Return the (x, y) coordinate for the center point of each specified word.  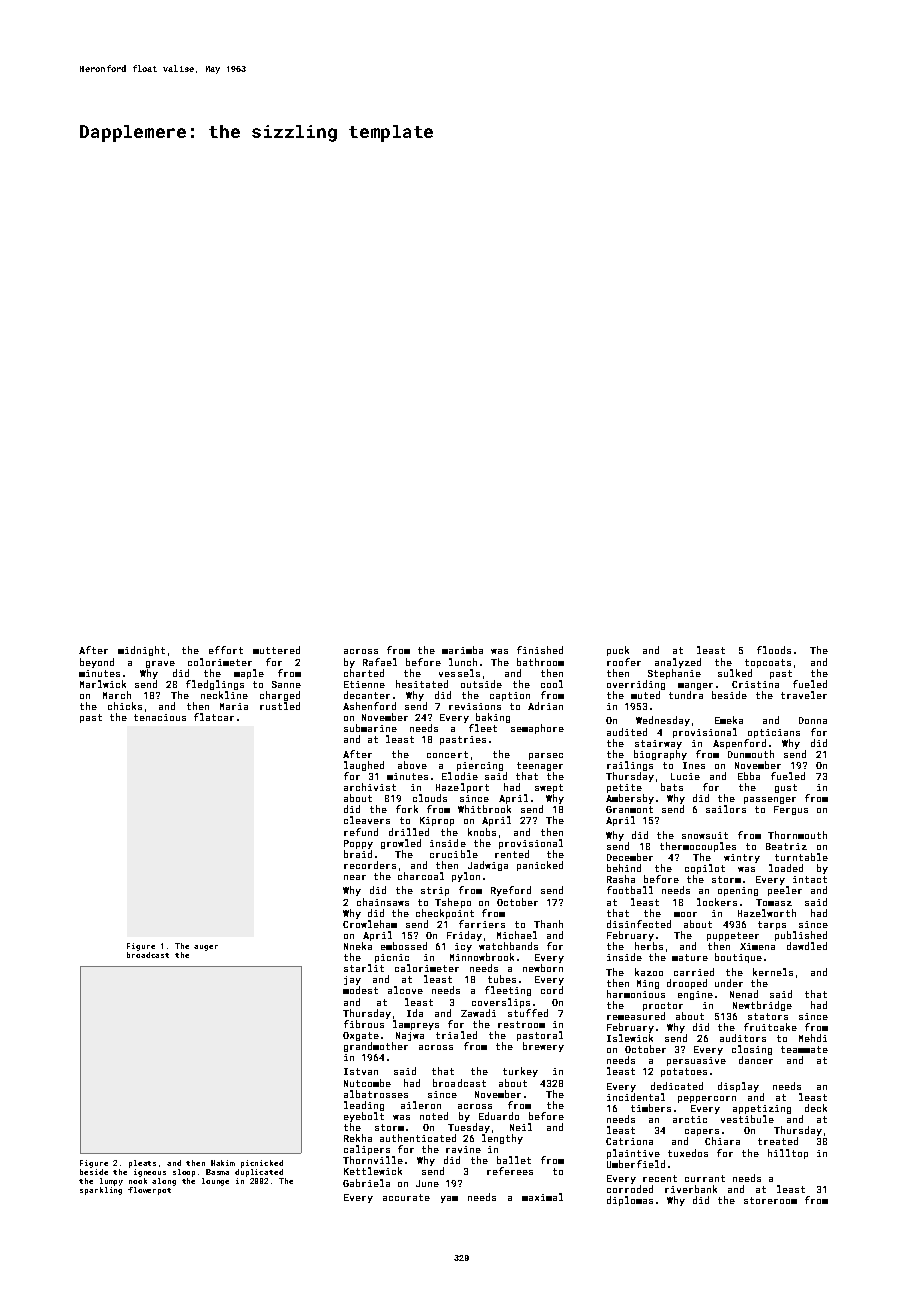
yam (449, 1199)
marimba (462, 650)
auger (206, 948)
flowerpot (149, 1191)
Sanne (286, 684)
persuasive (696, 1061)
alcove (405, 990)
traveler (804, 695)
